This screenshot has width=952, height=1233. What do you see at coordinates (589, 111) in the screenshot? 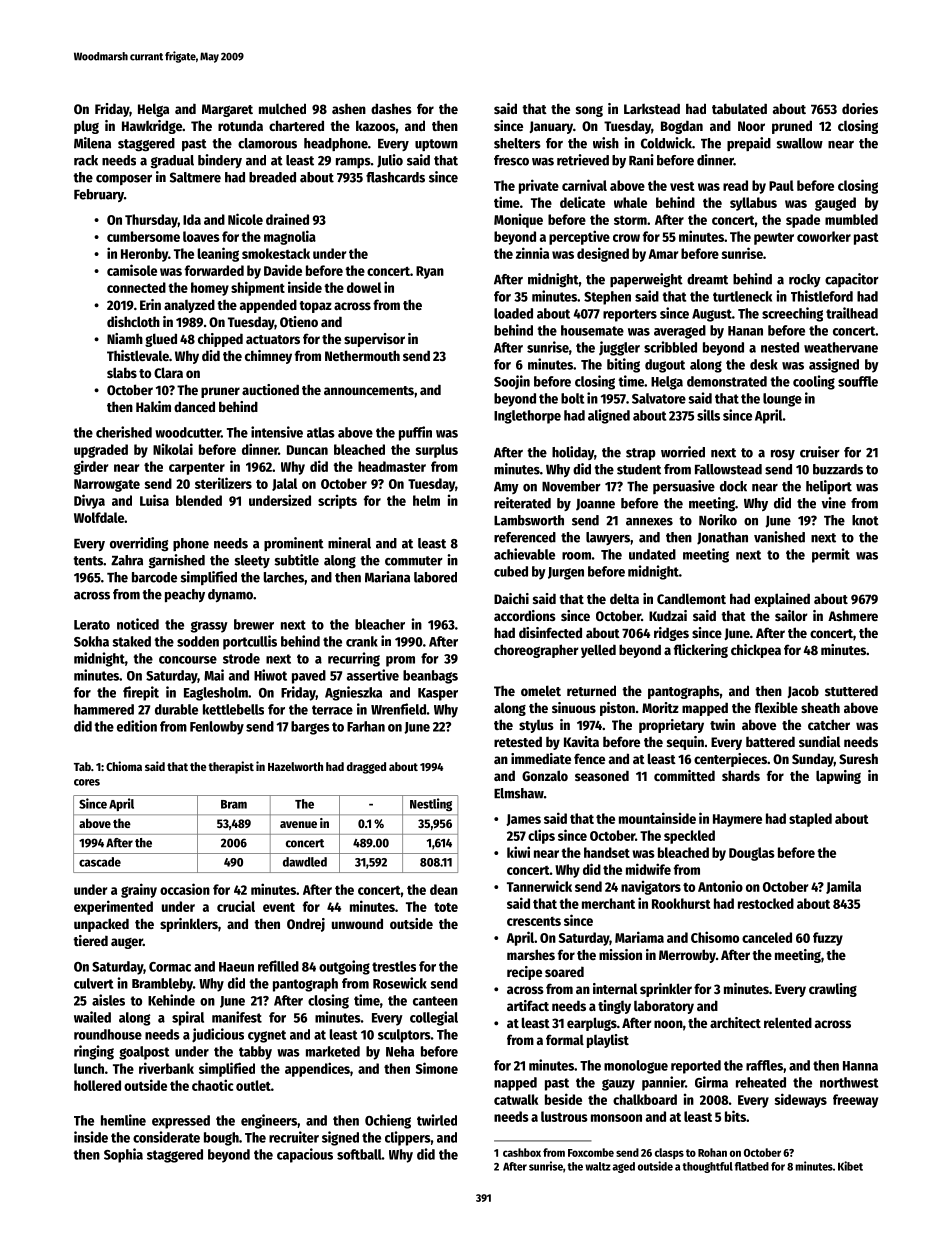
I see `song` at bounding box center [589, 111].
